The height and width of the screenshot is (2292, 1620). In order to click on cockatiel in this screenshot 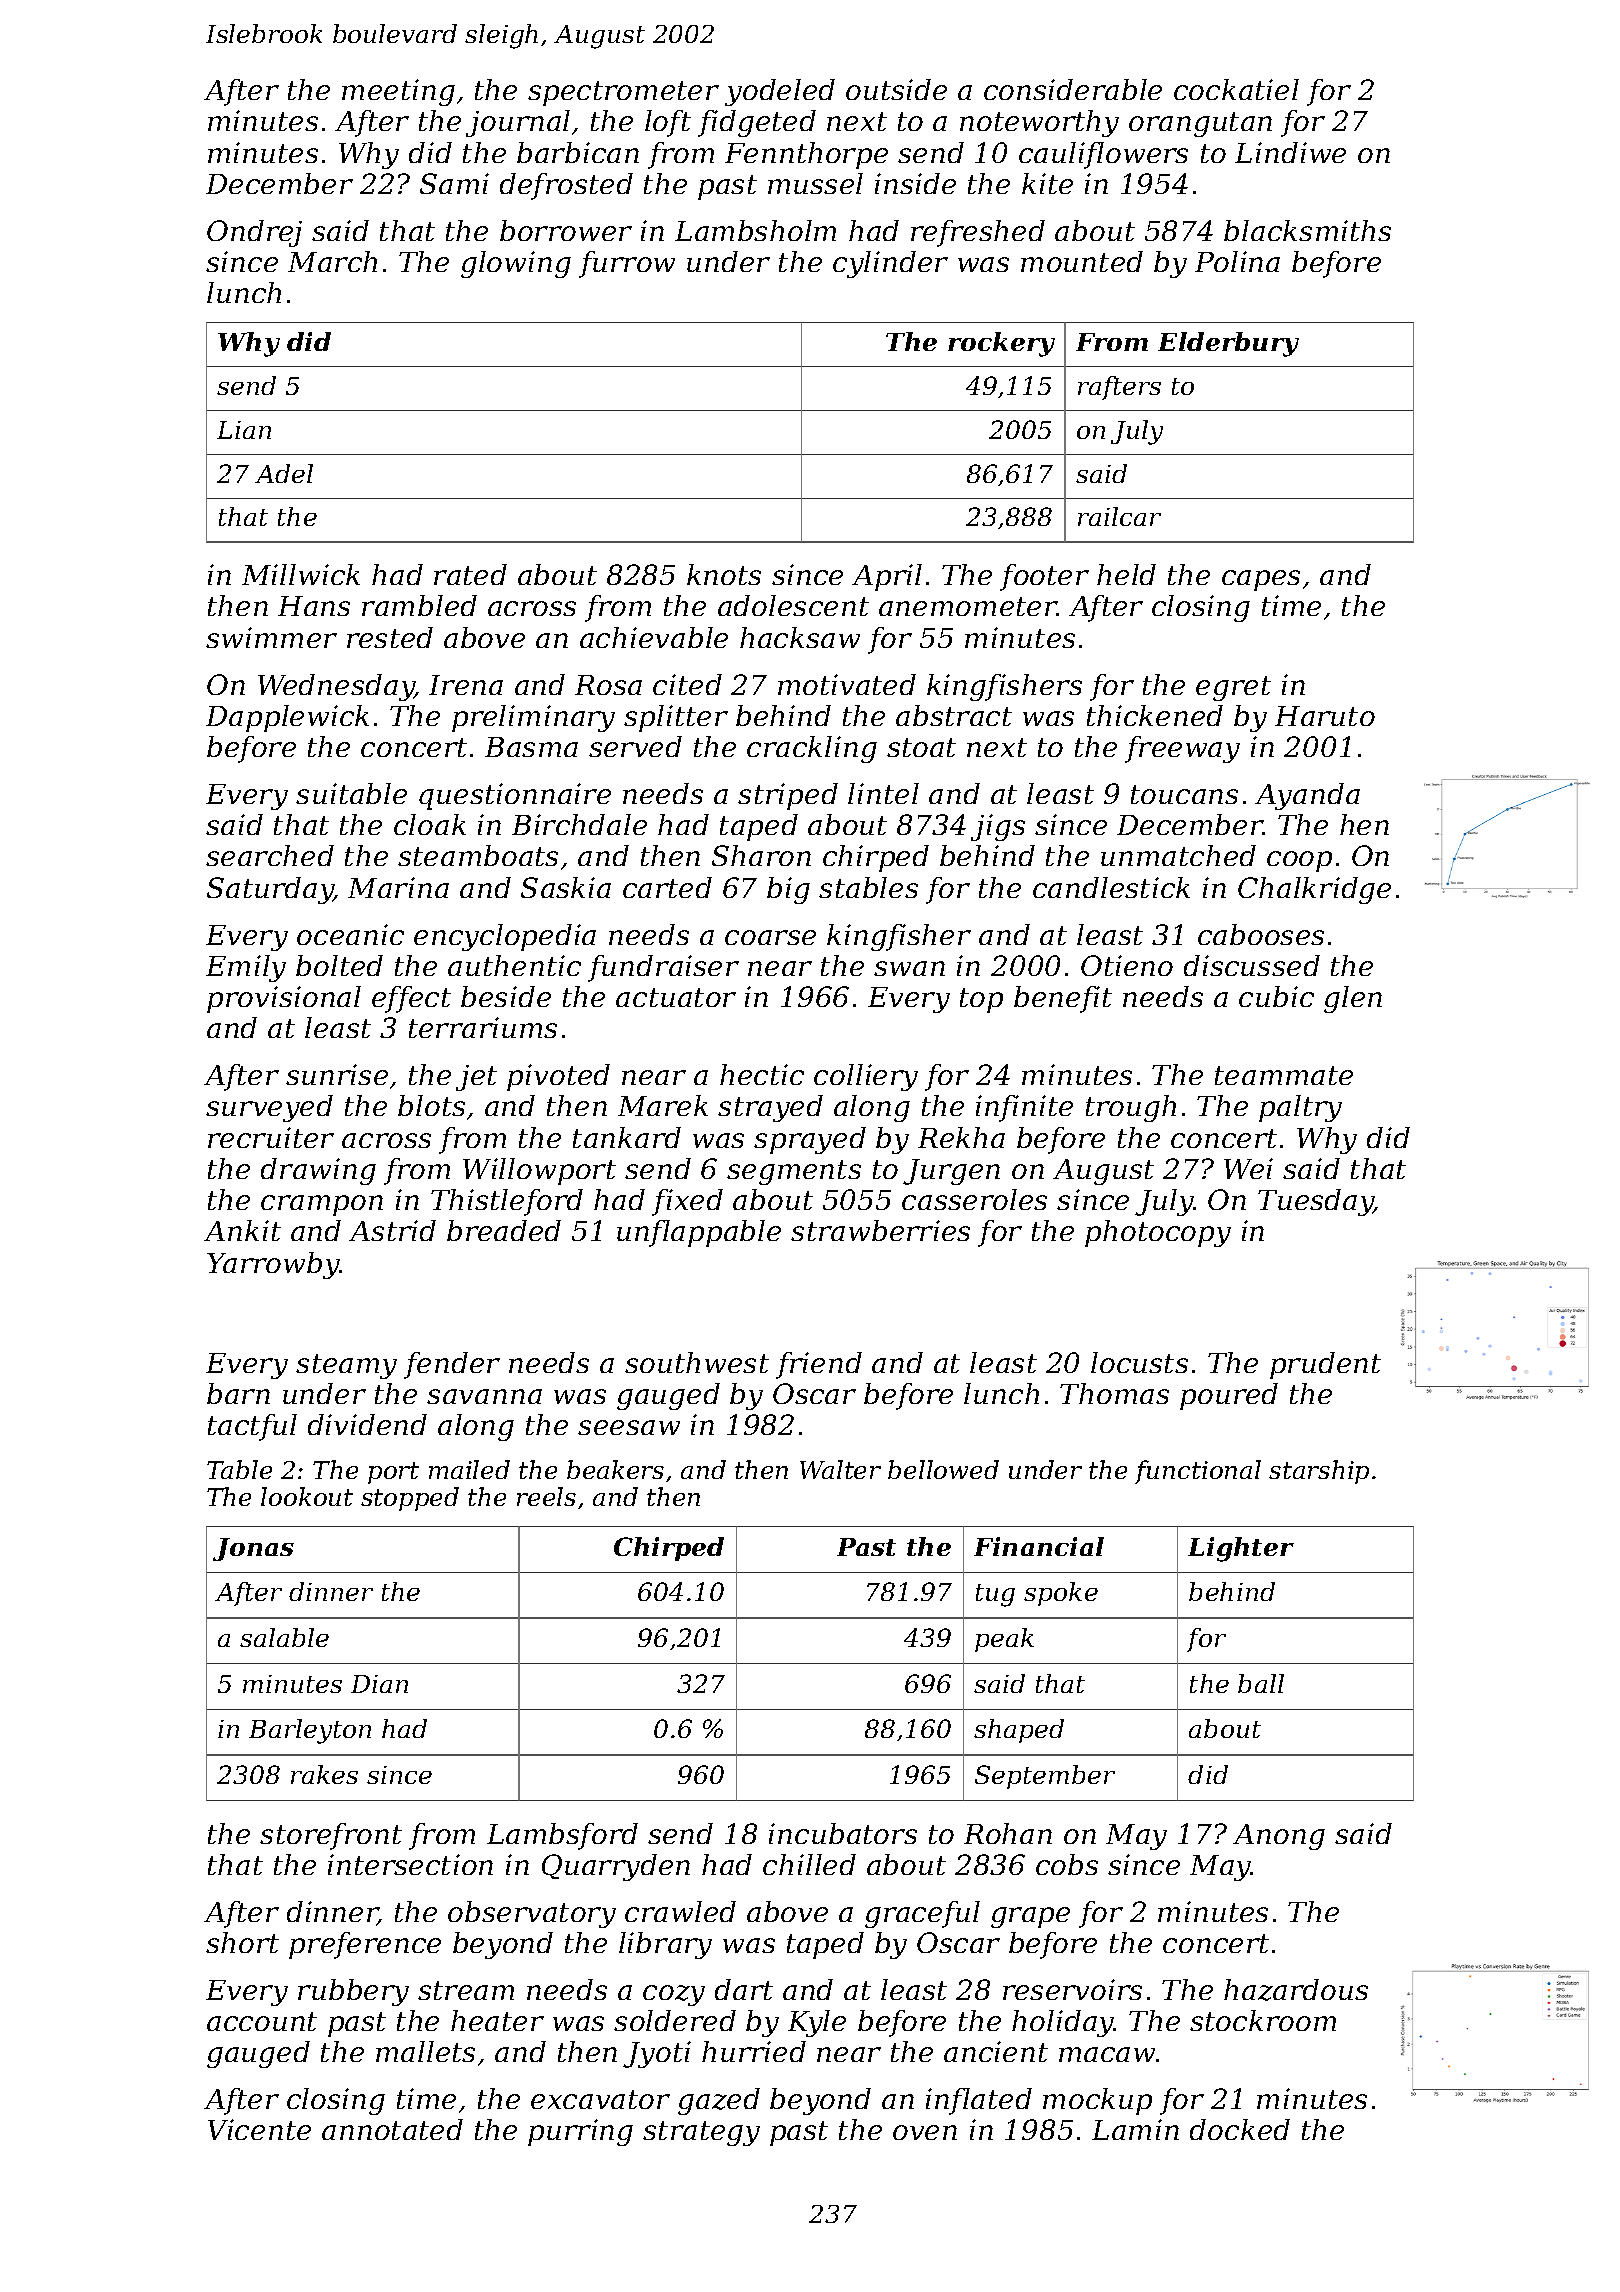, I will do `click(1236, 89)`.
